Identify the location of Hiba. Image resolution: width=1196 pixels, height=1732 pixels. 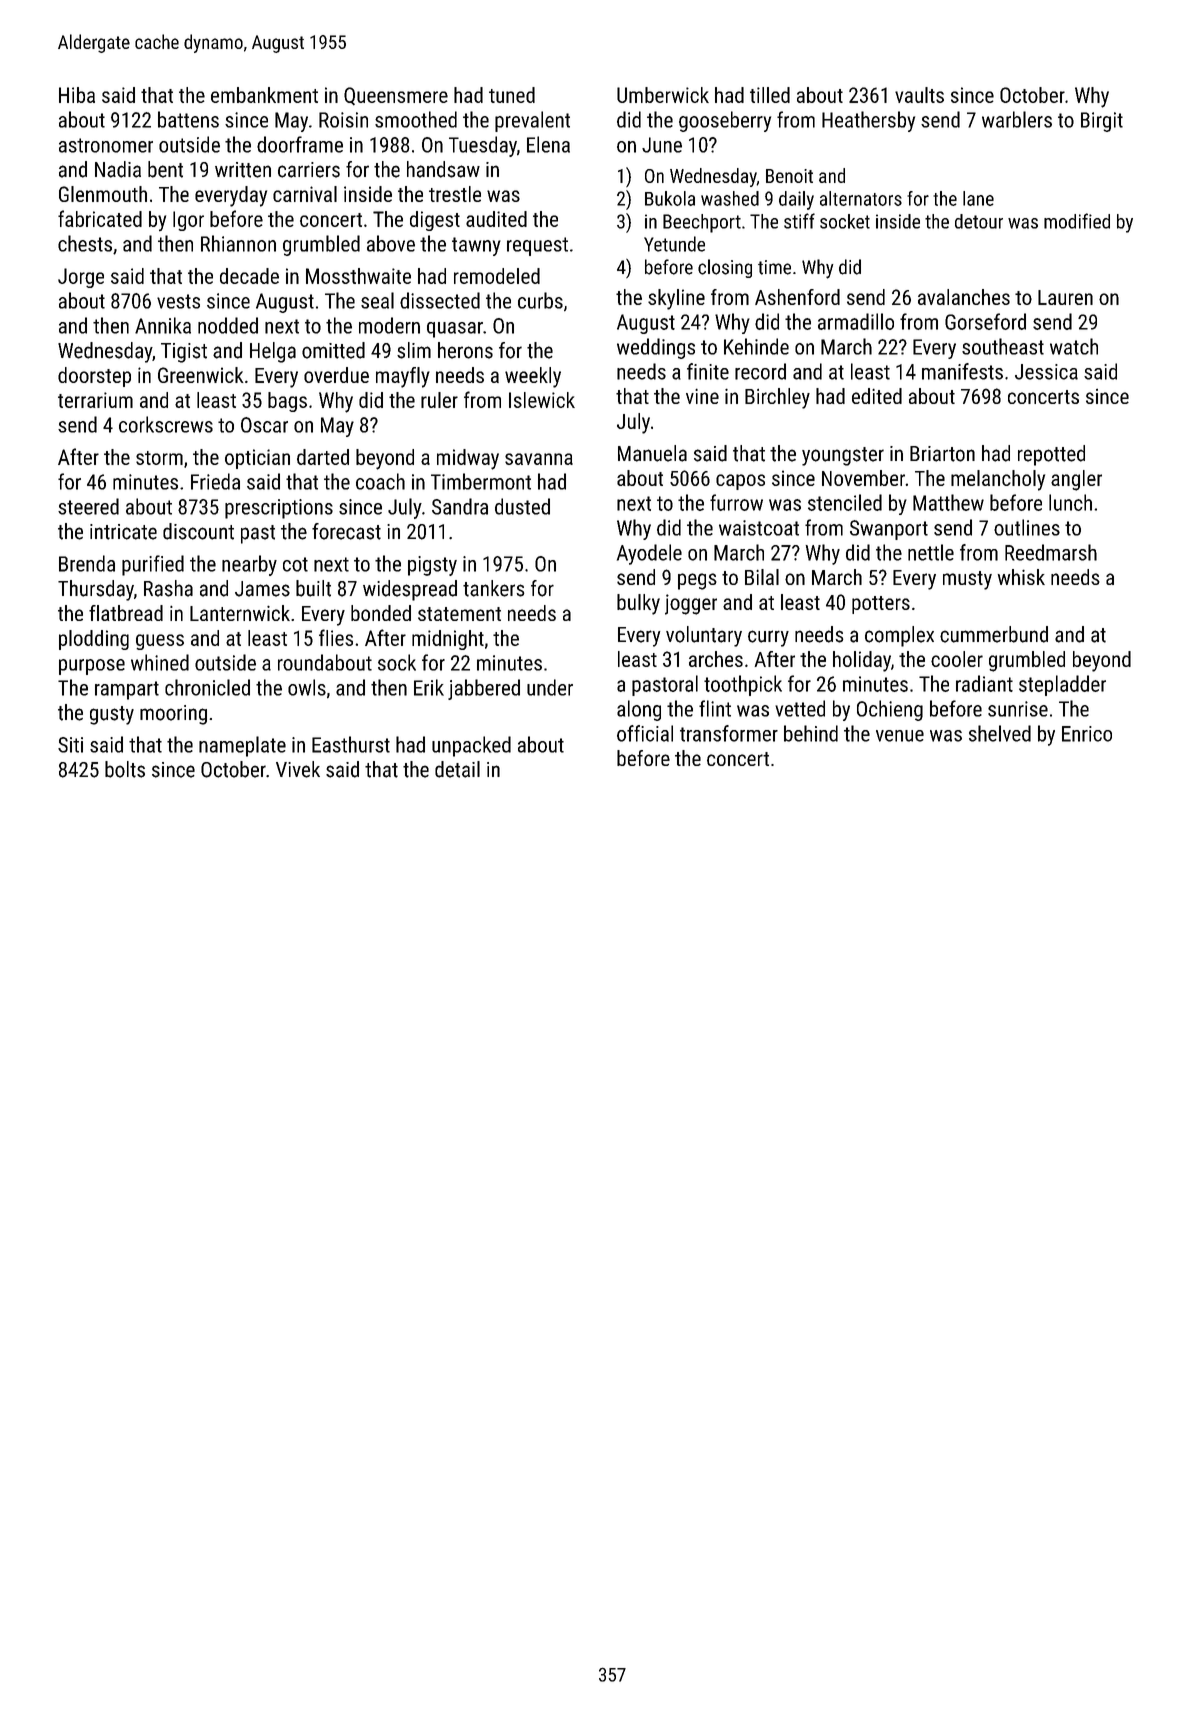
(77, 95).
